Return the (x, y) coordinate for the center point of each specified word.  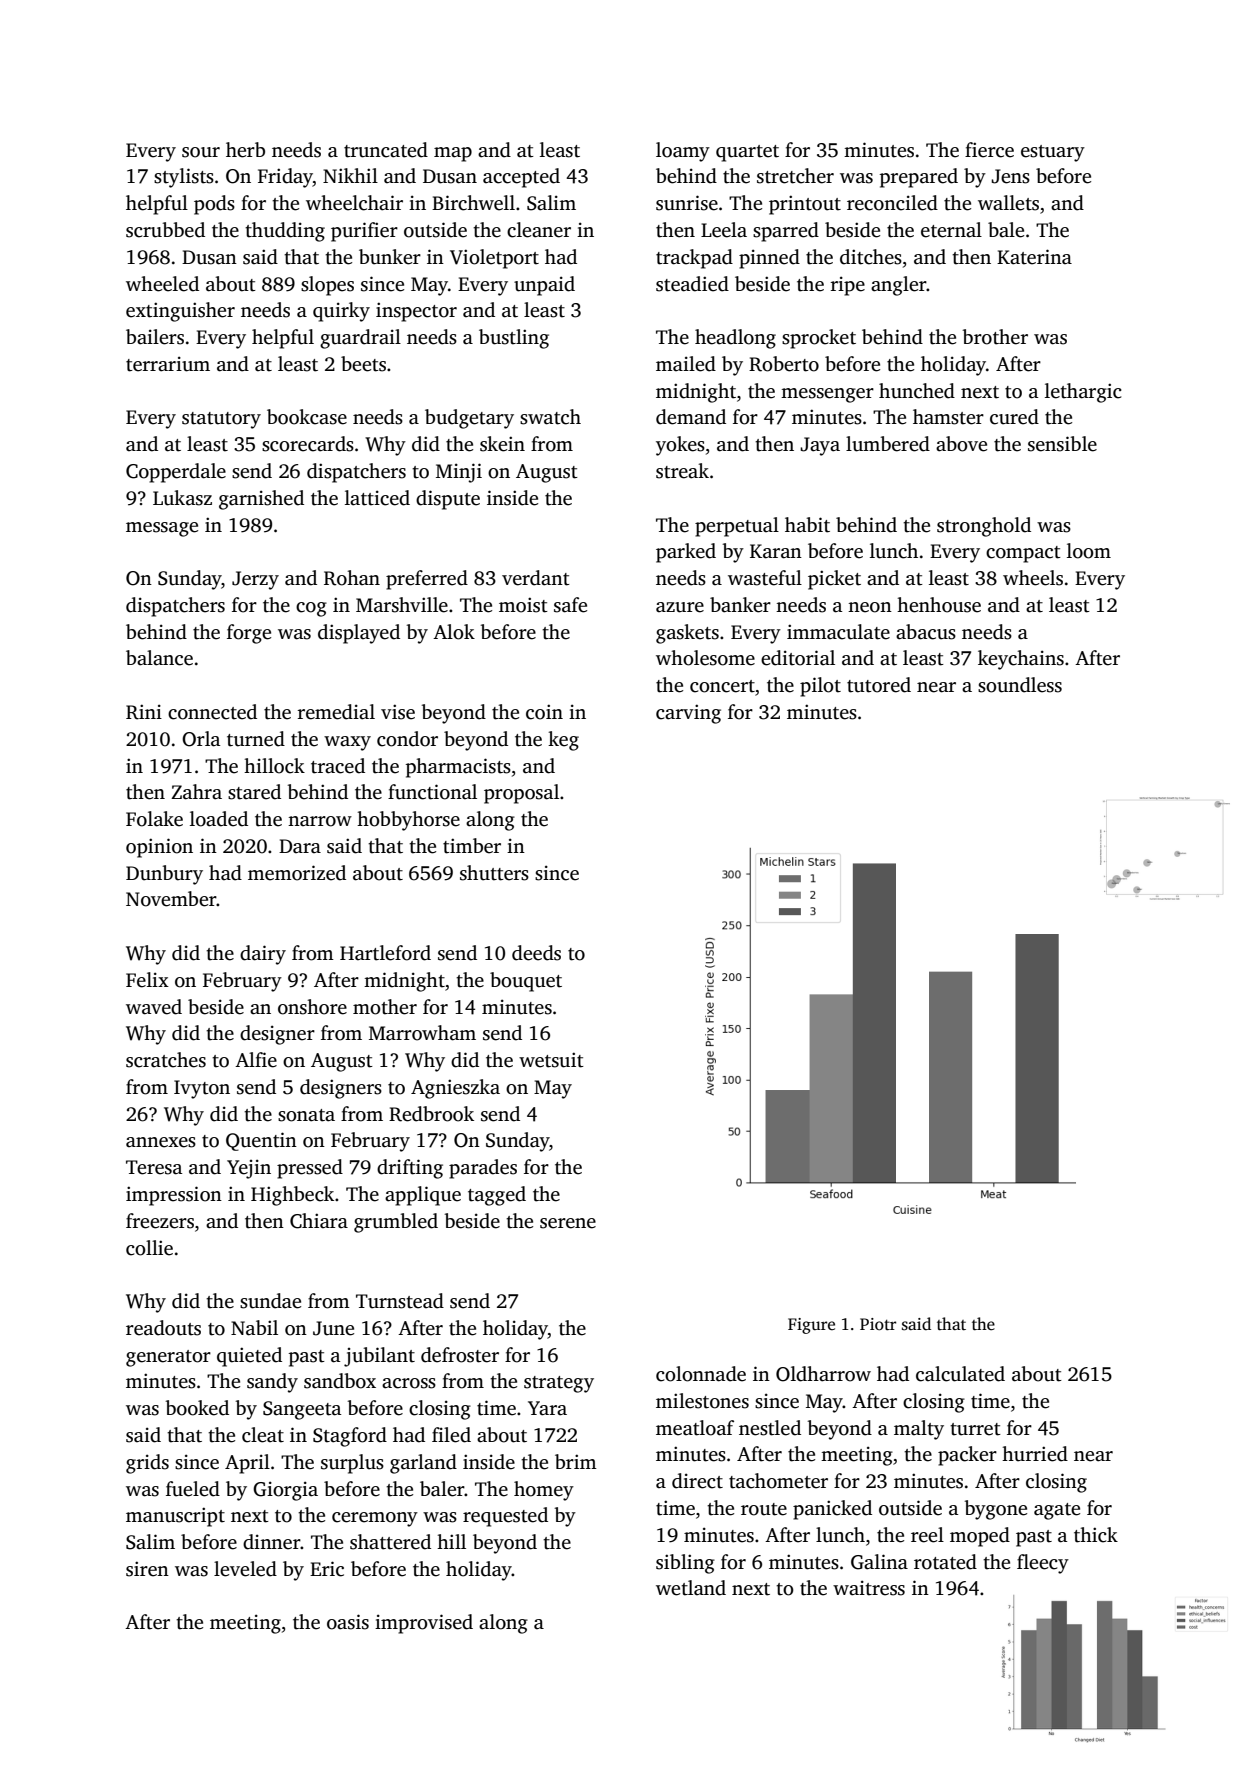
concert (722, 686)
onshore (312, 1007)
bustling (514, 339)
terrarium (168, 364)
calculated (960, 1374)
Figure (811, 1326)
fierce (989, 150)
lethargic (1083, 393)
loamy (683, 152)
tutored (879, 685)
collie (149, 1248)
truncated (386, 150)
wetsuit (551, 1060)
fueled (193, 1489)
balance (159, 658)
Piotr (878, 1324)
